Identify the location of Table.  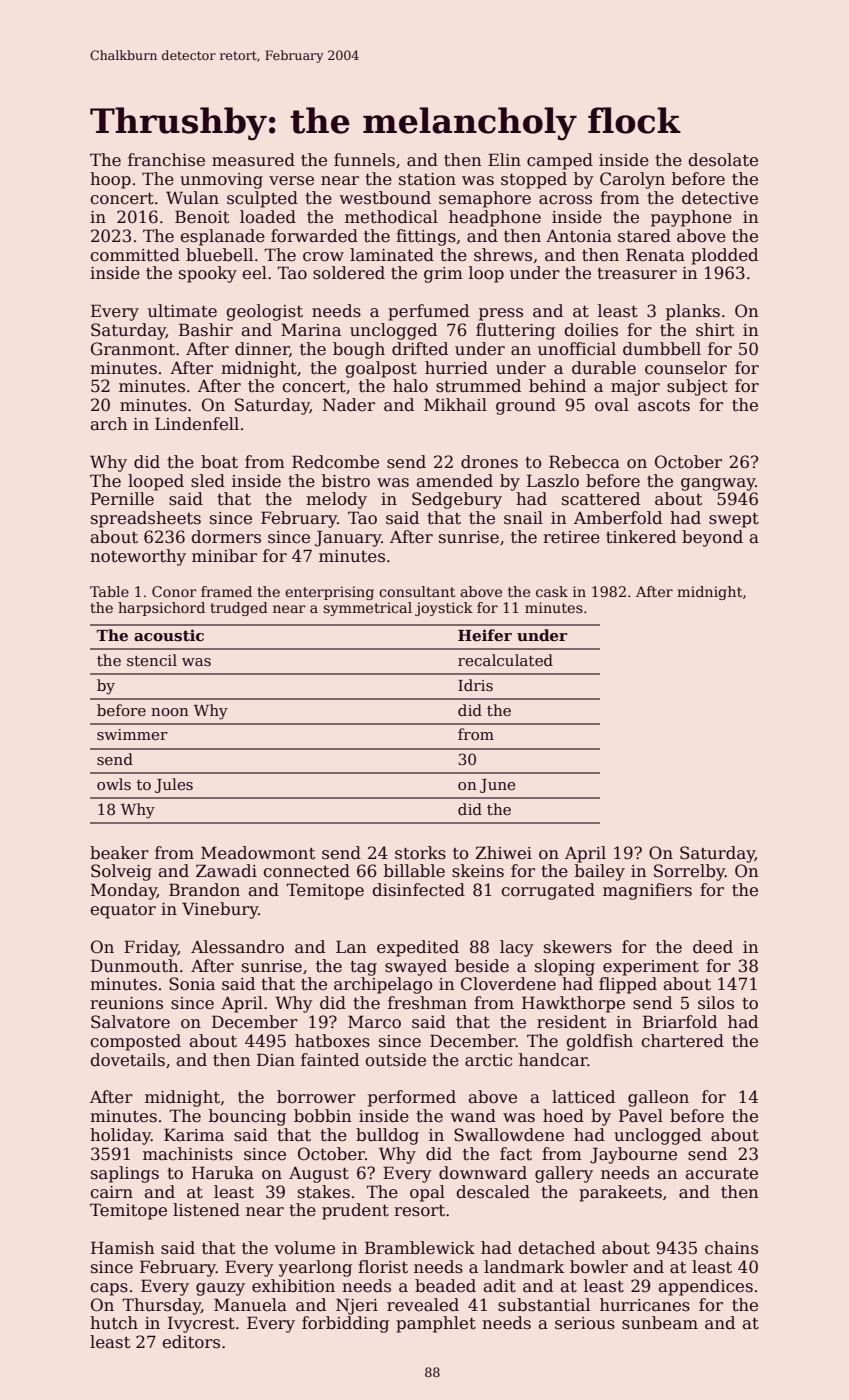
(109, 591).
